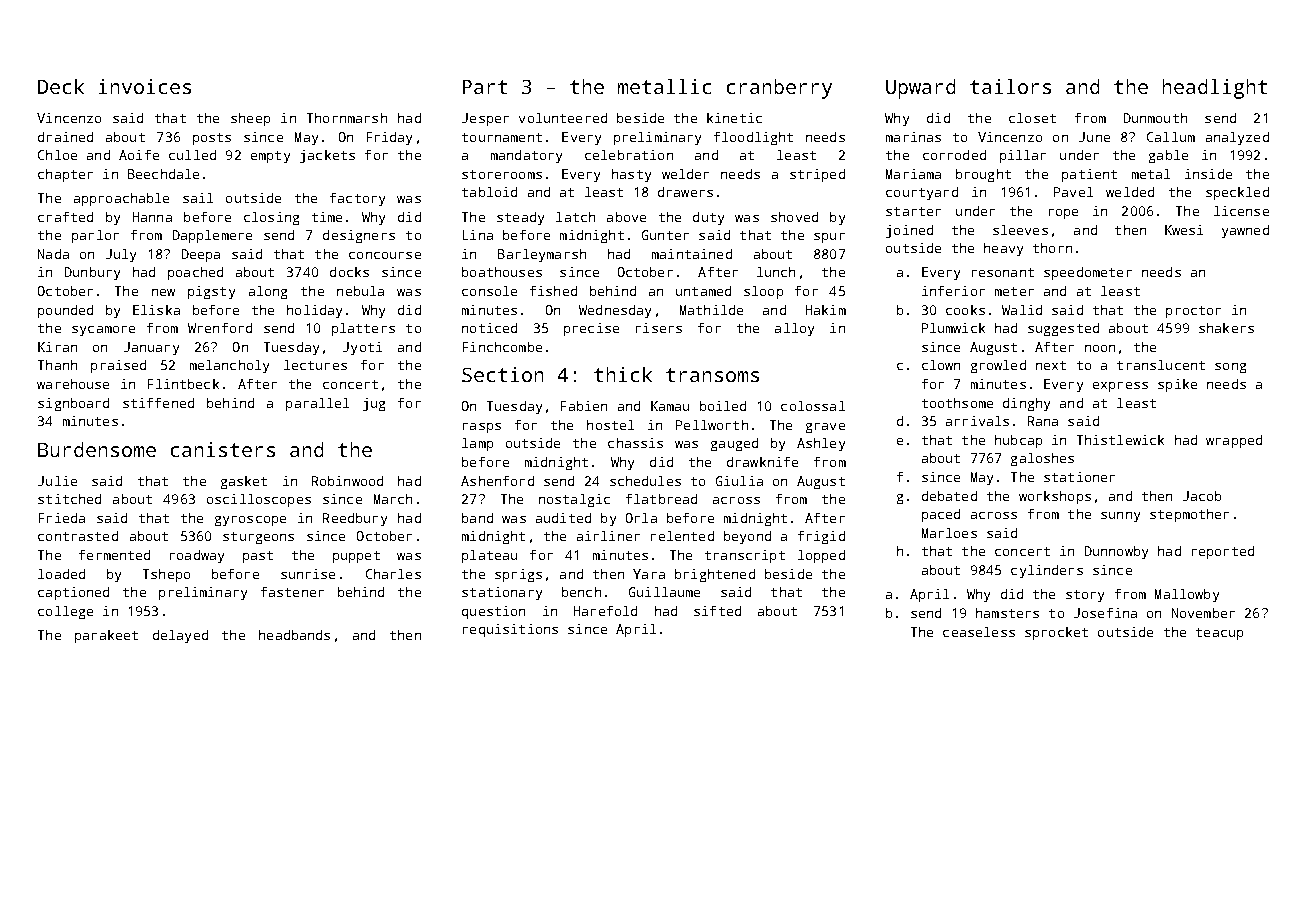 The height and width of the screenshot is (924, 1308). I want to click on sifted, so click(717, 611).
